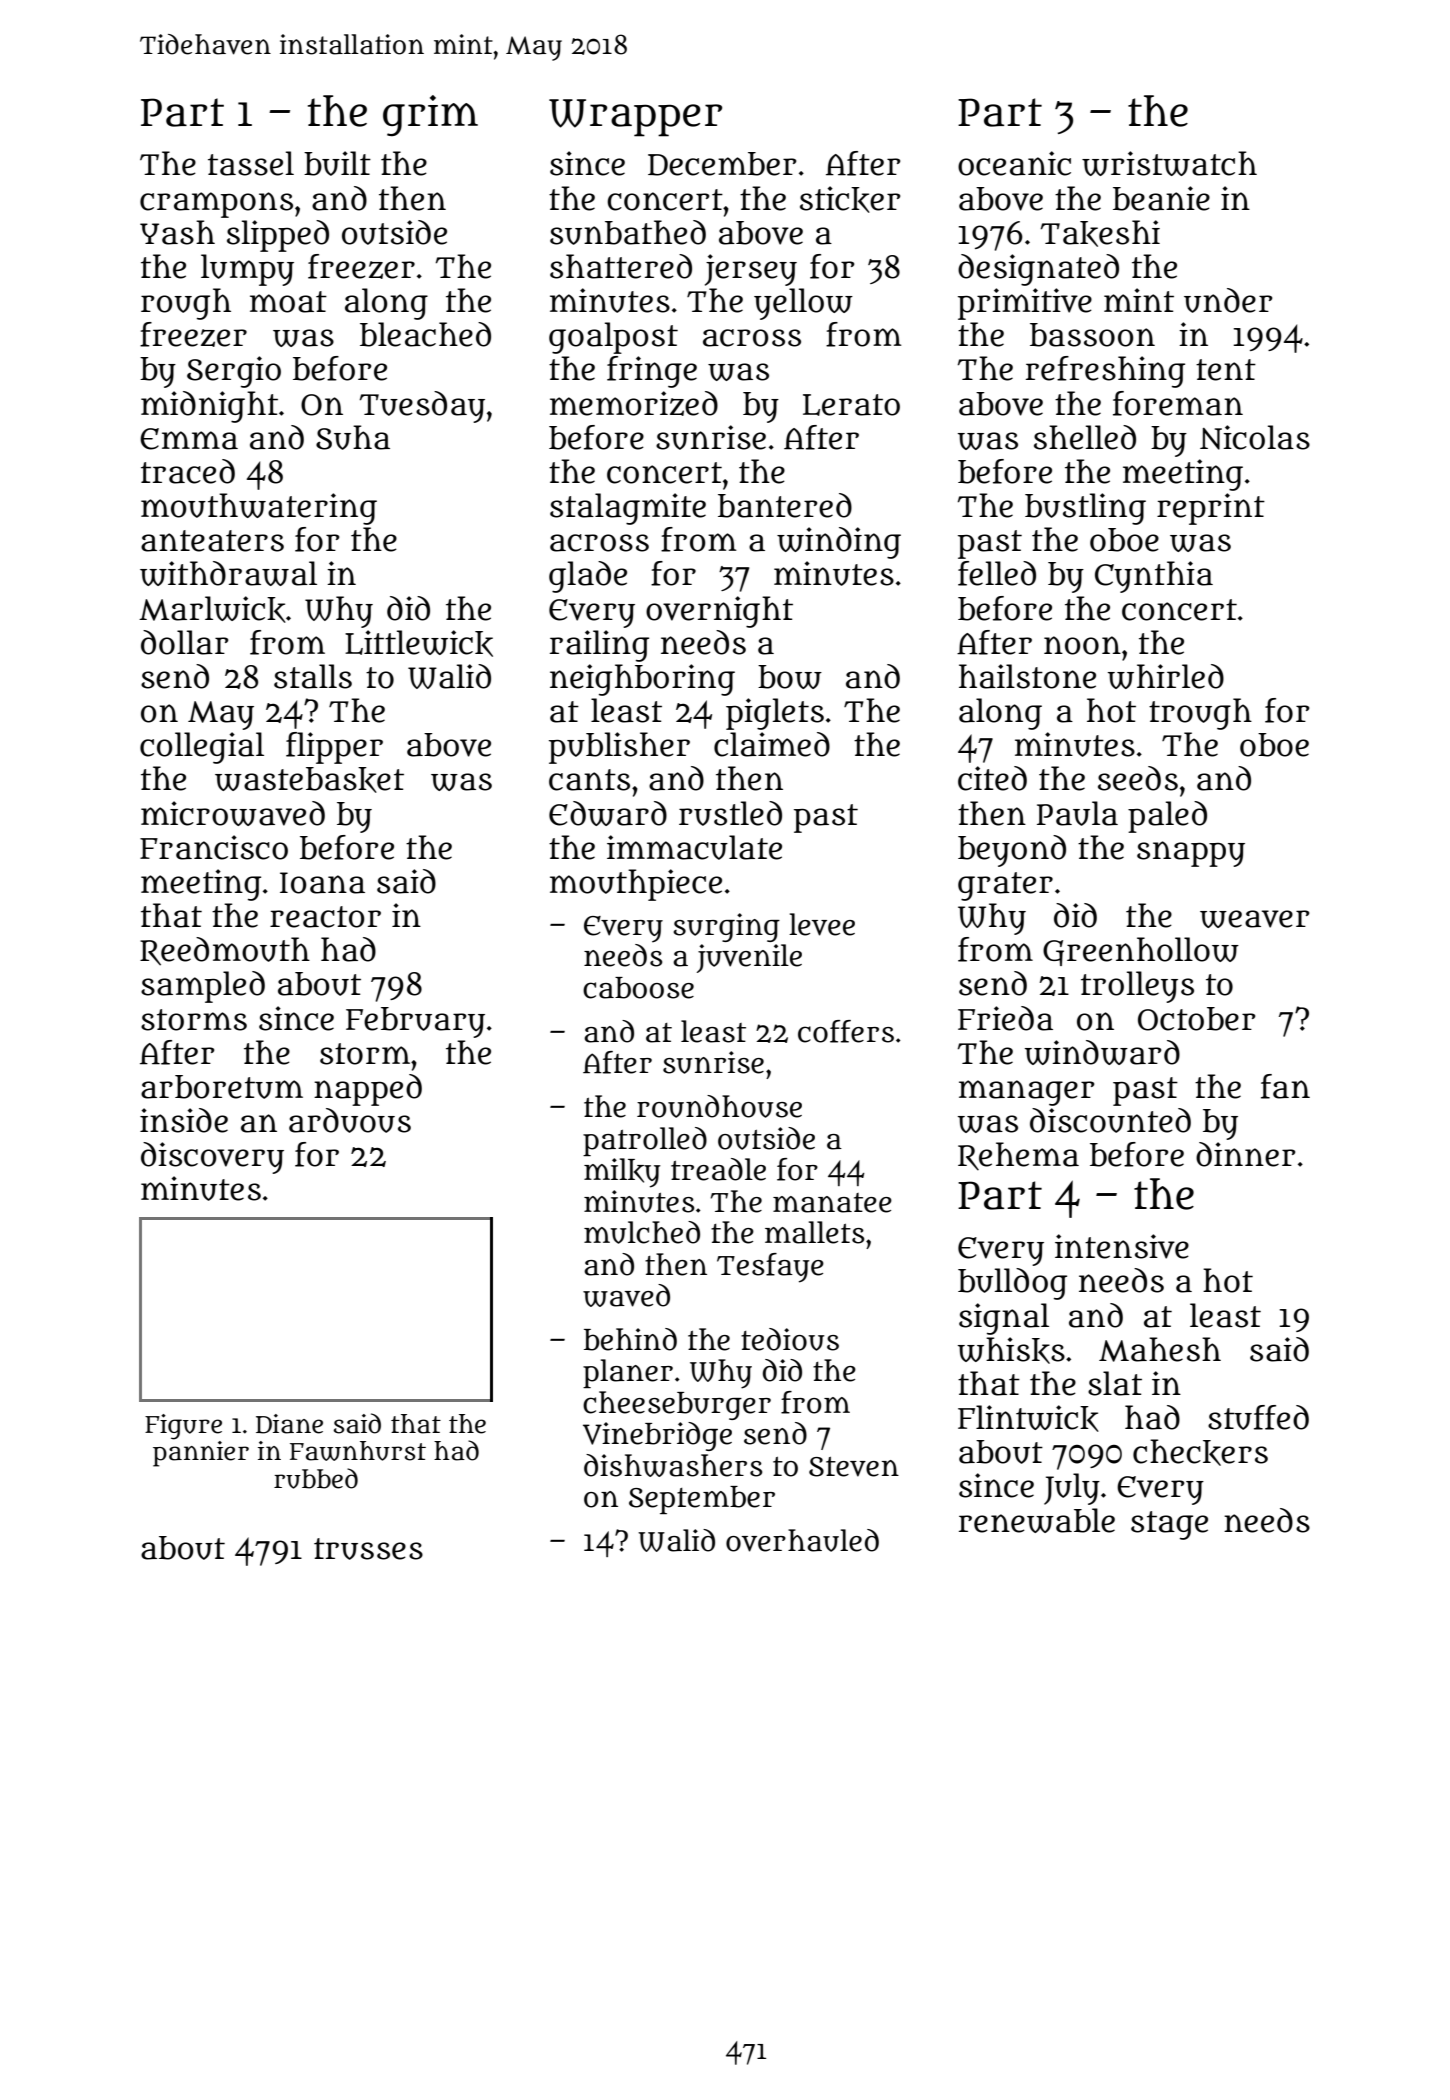 The height and width of the page is (2100, 1450). Describe the element at coordinates (1169, 1525) in the page. I see `stage` at that location.
